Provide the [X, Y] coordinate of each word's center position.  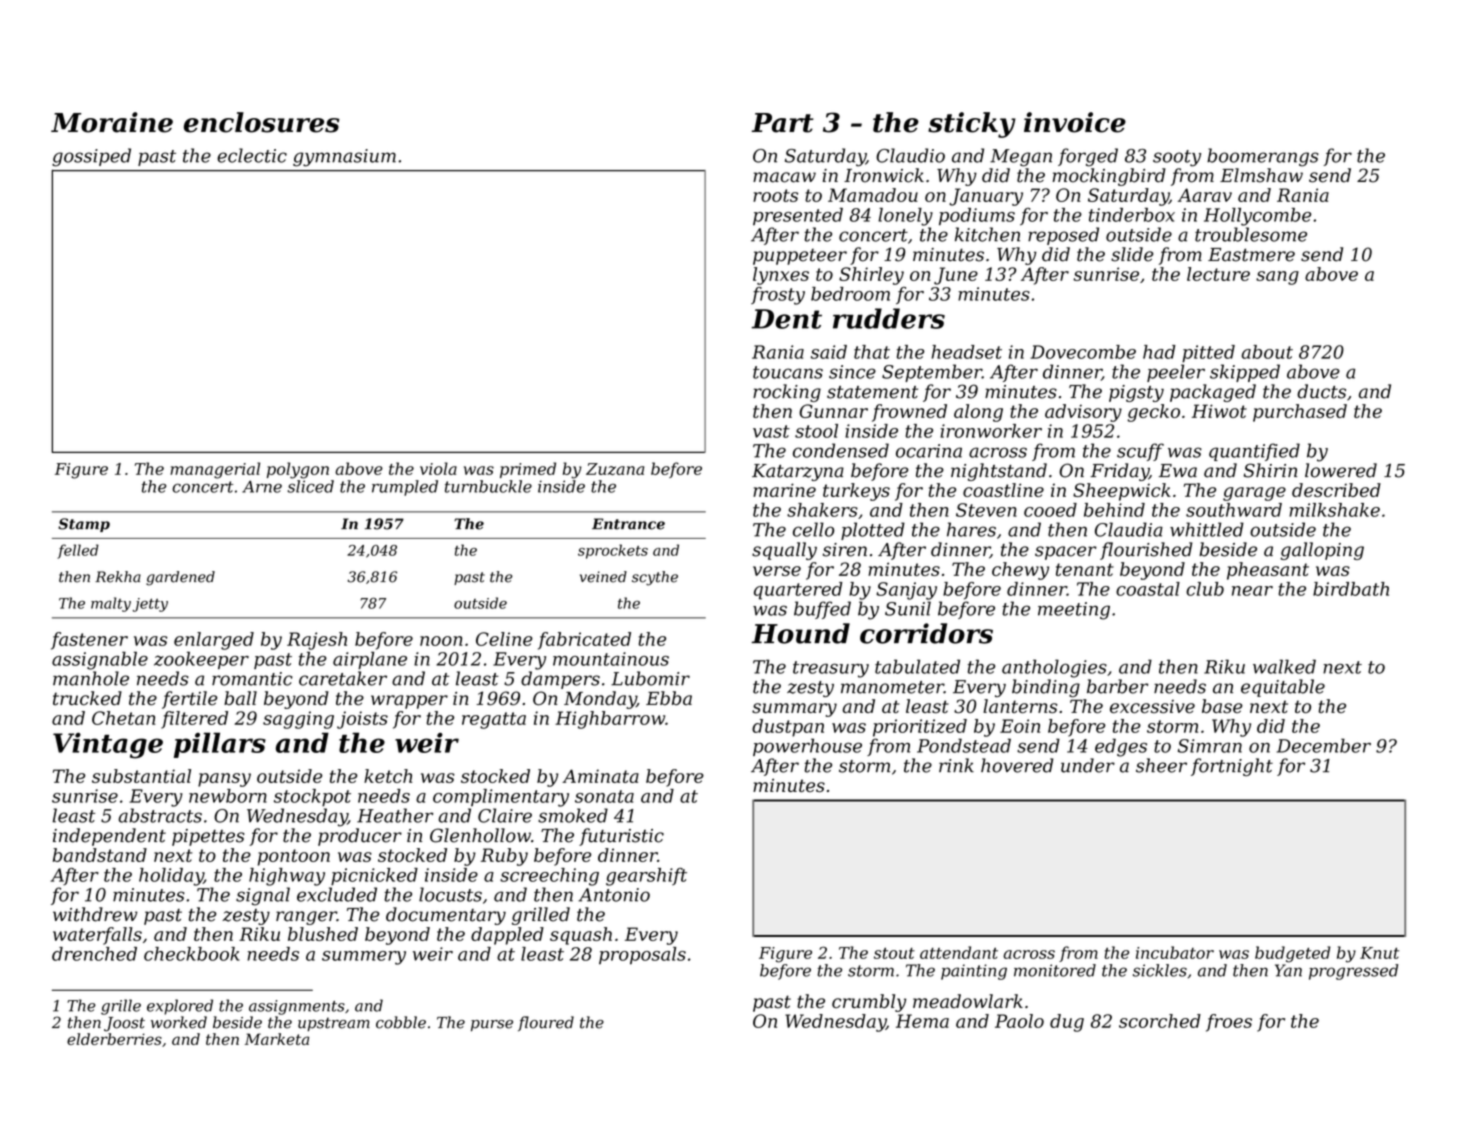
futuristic [621, 837]
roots [775, 195]
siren [845, 550]
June [956, 276]
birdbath [1351, 589]
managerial [215, 470]
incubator [1175, 952]
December [1324, 745]
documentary [446, 916]
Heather [395, 815]
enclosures [262, 122]
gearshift [646, 877]
